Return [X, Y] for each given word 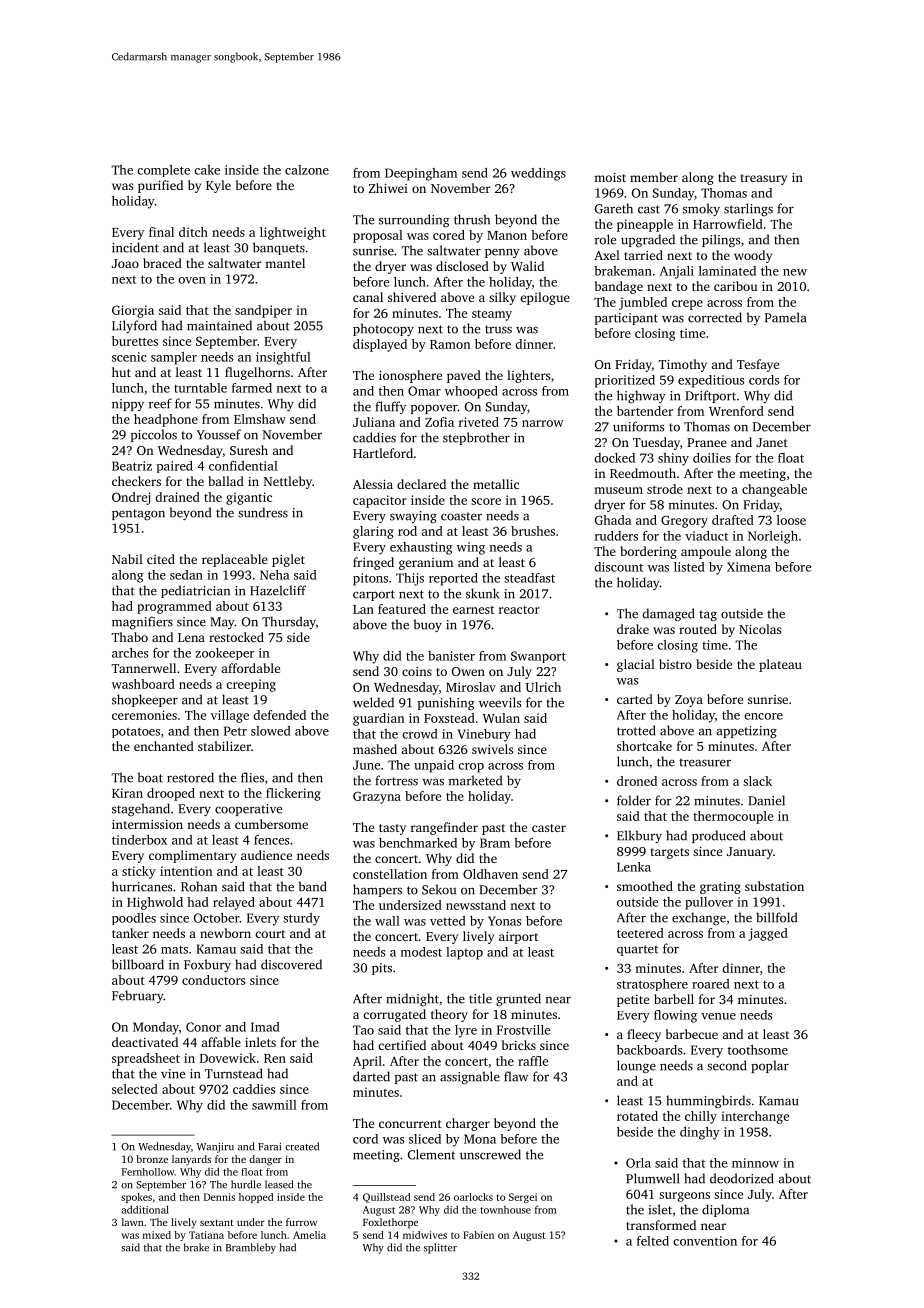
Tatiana [206, 1235]
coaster [461, 516]
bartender [645, 411]
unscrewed [490, 1154]
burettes [135, 341]
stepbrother [476, 438]
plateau [780, 665]
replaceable [235, 560]
